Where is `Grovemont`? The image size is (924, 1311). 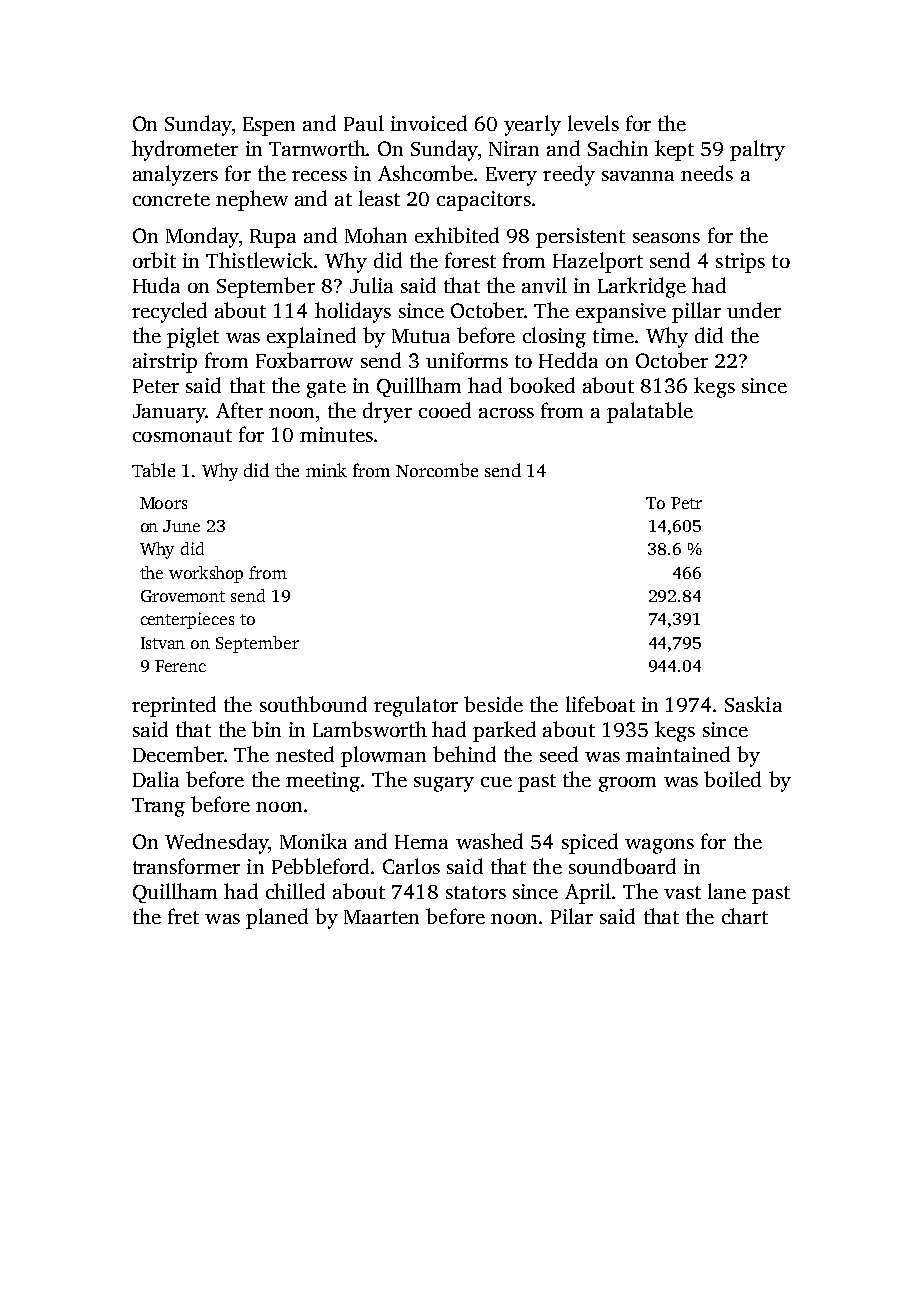
Grovemont is located at coordinates (183, 596).
